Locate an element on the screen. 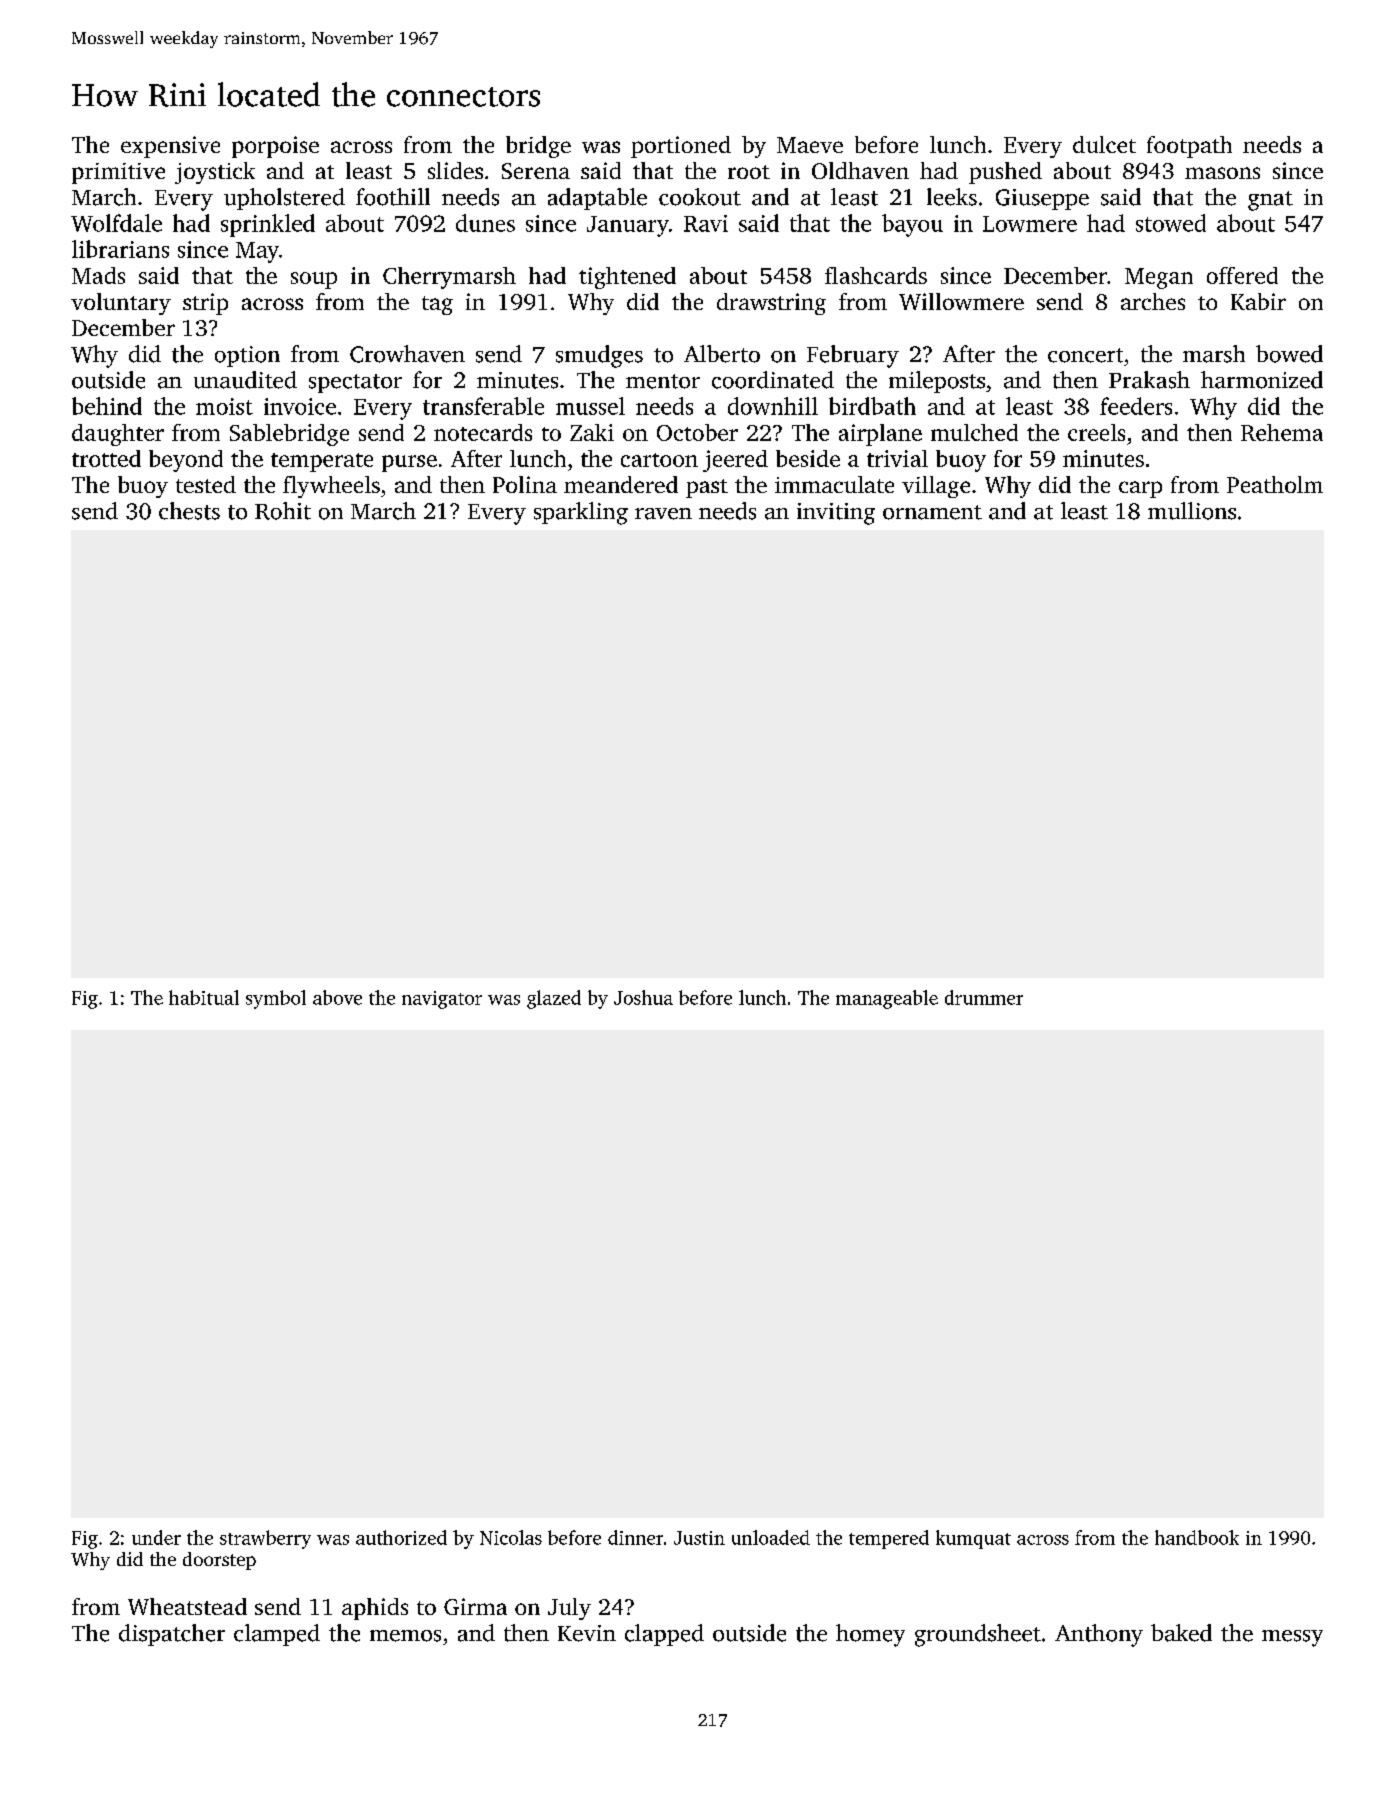 The width and height of the screenshot is (1395, 1805). Nicolas is located at coordinates (511, 1537).
